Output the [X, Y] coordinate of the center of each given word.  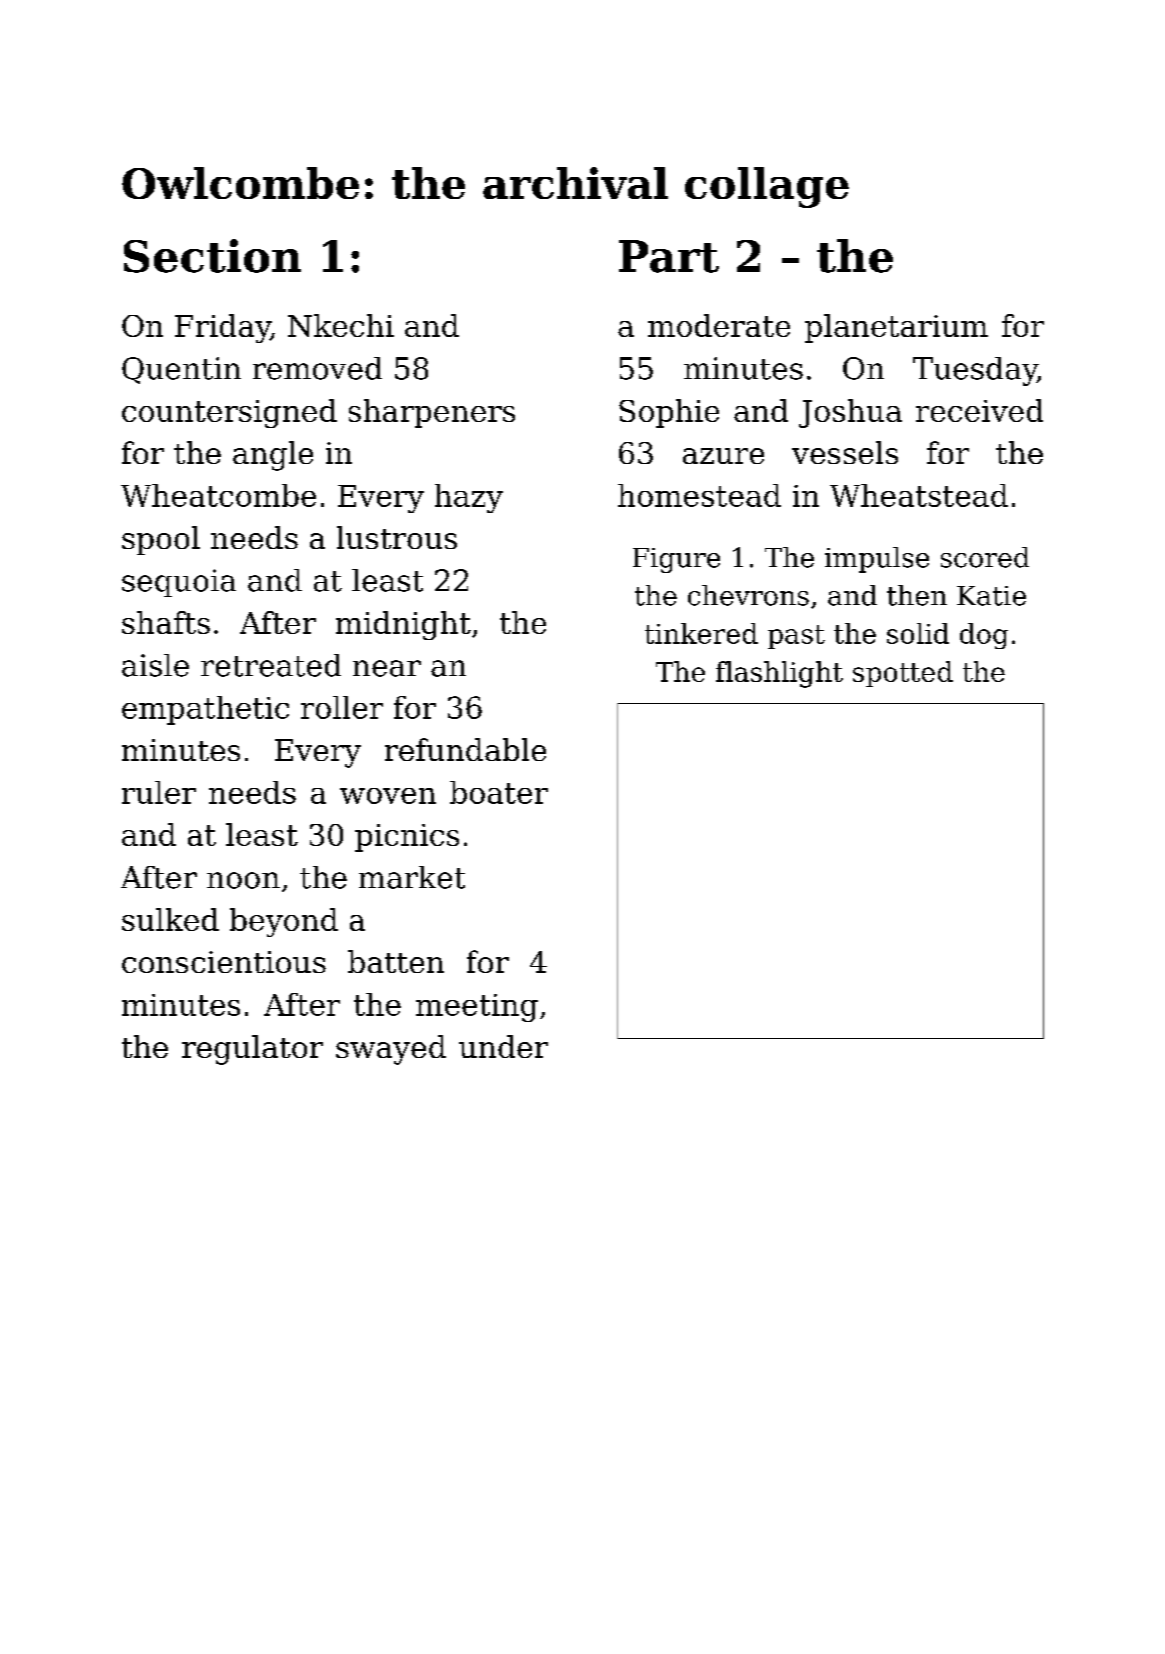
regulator [252, 1050]
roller [342, 707]
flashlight [779, 674]
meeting [477, 1008]
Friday [223, 328]
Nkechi [341, 325]
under [503, 1046]
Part [669, 256]
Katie [991, 596]
